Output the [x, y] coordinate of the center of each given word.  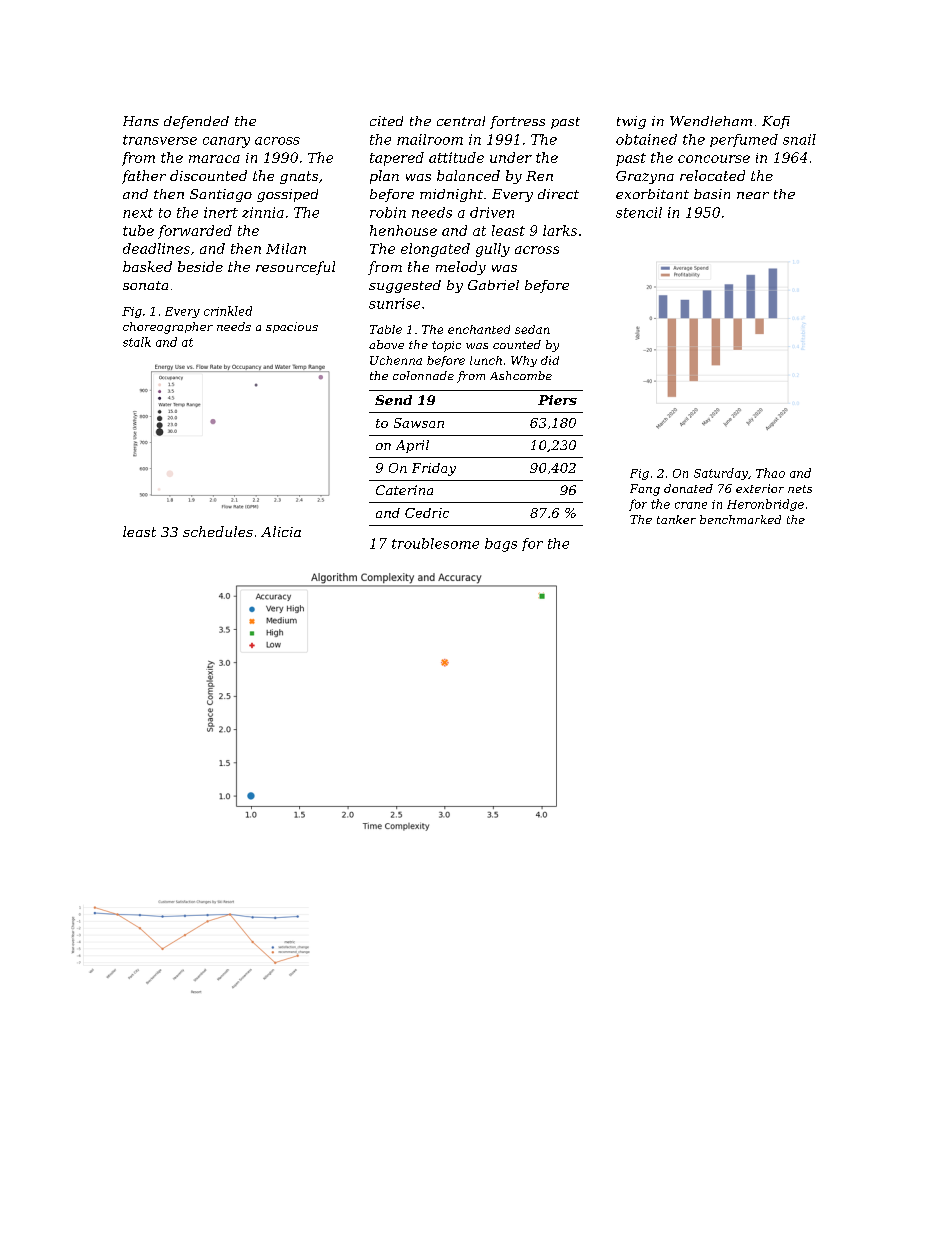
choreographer [168, 328]
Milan [286, 248]
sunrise [394, 303]
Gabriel [493, 285]
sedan [532, 329]
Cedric [427, 513]
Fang [645, 490]
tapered [397, 159]
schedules [218, 531]
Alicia [281, 531]
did [550, 360]
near [753, 195]
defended [196, 122]
